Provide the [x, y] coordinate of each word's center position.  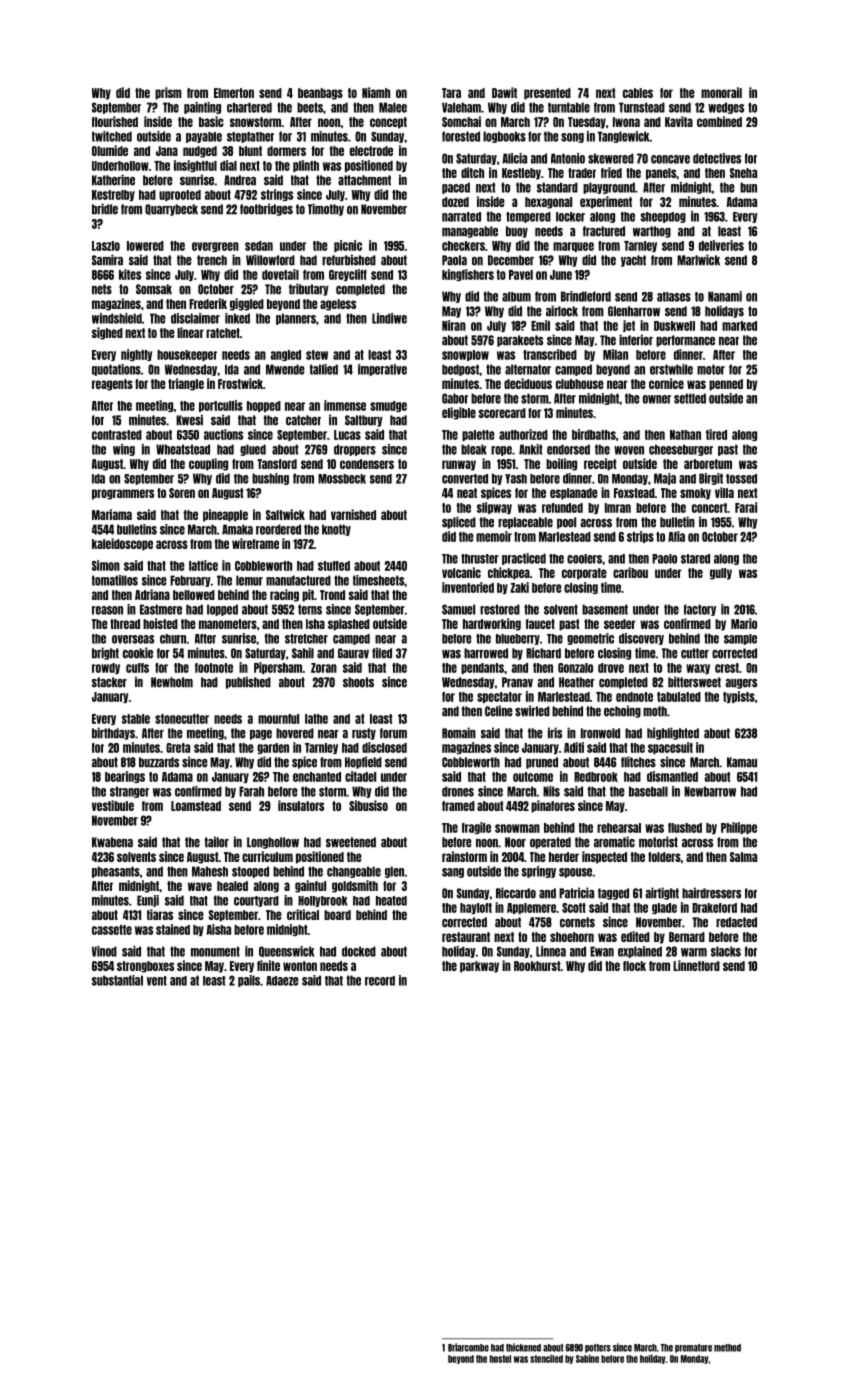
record [380, 981]
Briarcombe [468, 1347]
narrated [461, 217]
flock [634, 966]
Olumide [110, 150]
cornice [666, 383]
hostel [500, 1359]
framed [458, 806]
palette [478, 435]
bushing [270, 479]
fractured [604, 231]
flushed [685, 828]
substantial [117, 980]
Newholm [172, 682]
